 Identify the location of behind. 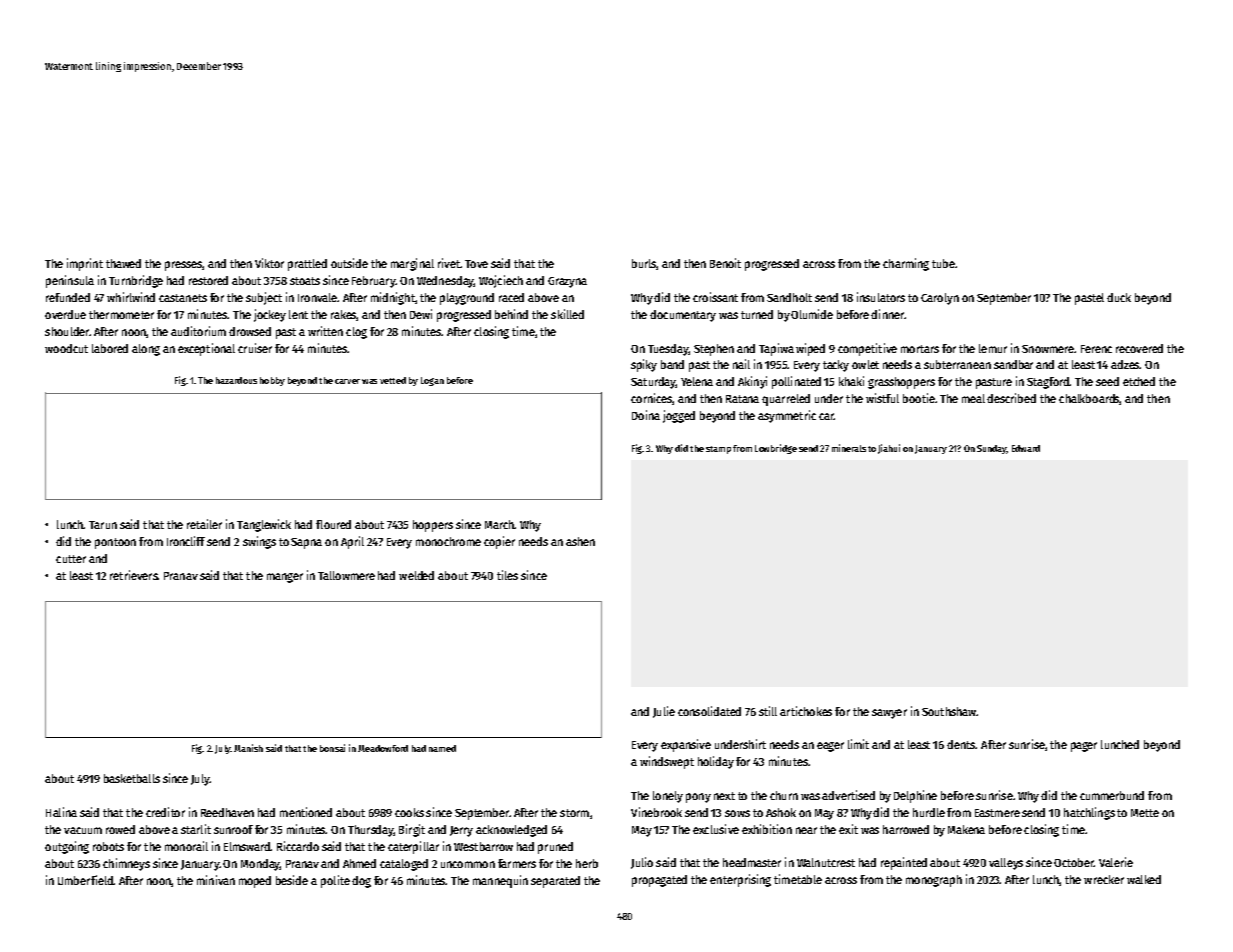
(511, 314).
